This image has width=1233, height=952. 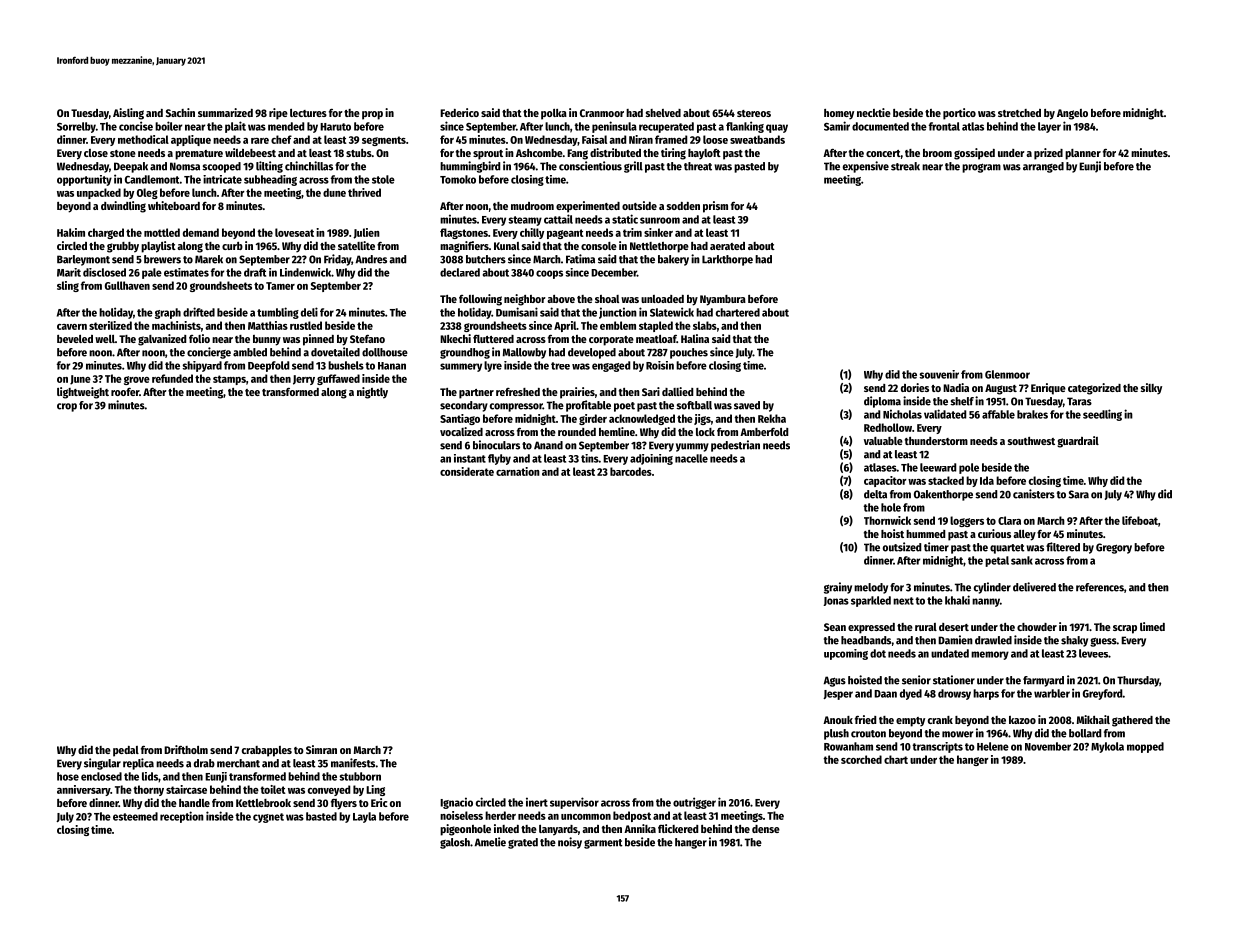 What do you see at coordinates (727, 246) in the image?
I see `aerated` at bounding box center [727, 246].
